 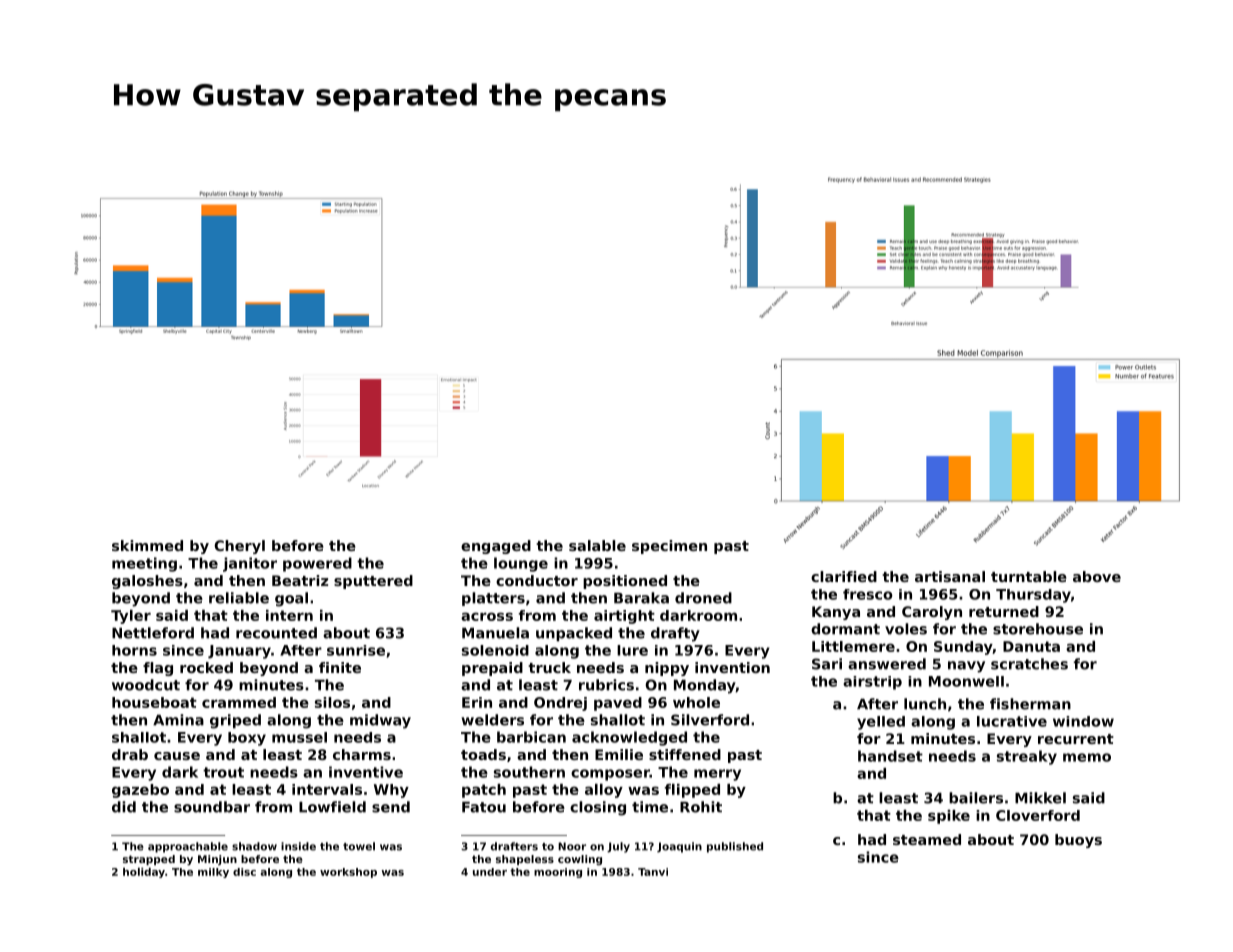 What do you see at coordinates (950, 576) in the page?
I see `artisanal` at bounding box center [950, 576].
